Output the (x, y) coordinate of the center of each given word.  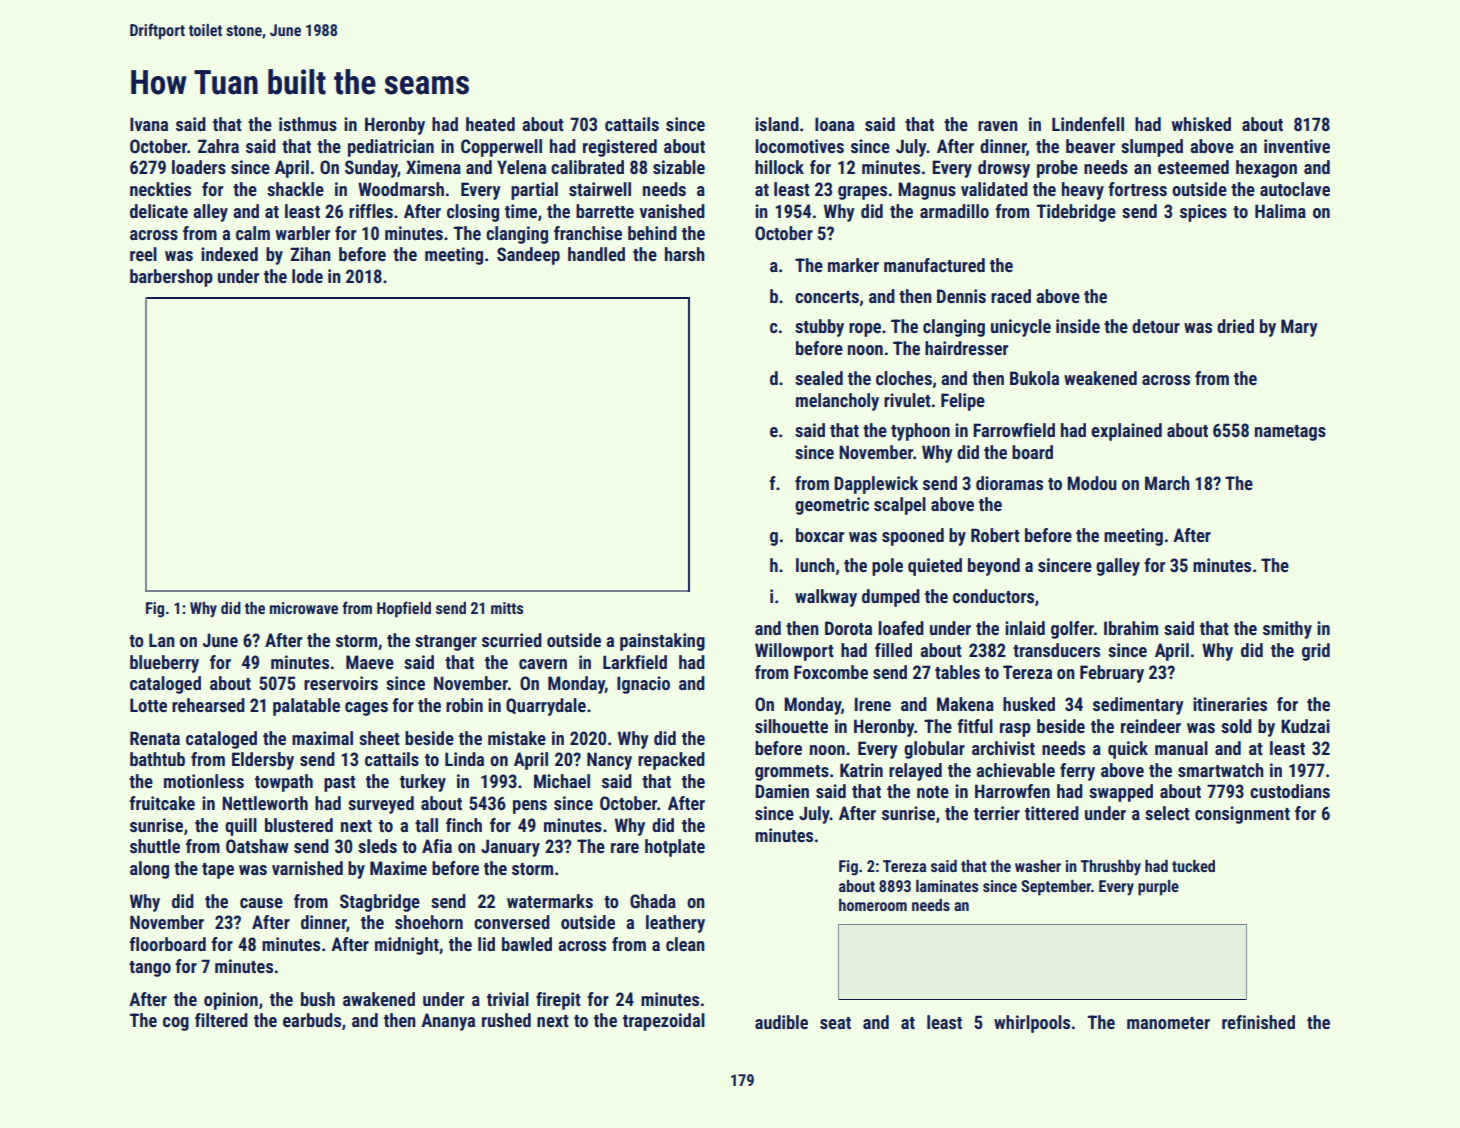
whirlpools (1032, 1024)
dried (1235, 326)
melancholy (837, 402)
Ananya (448, 1022)
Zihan (310, 254)
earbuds (312, 1020)
